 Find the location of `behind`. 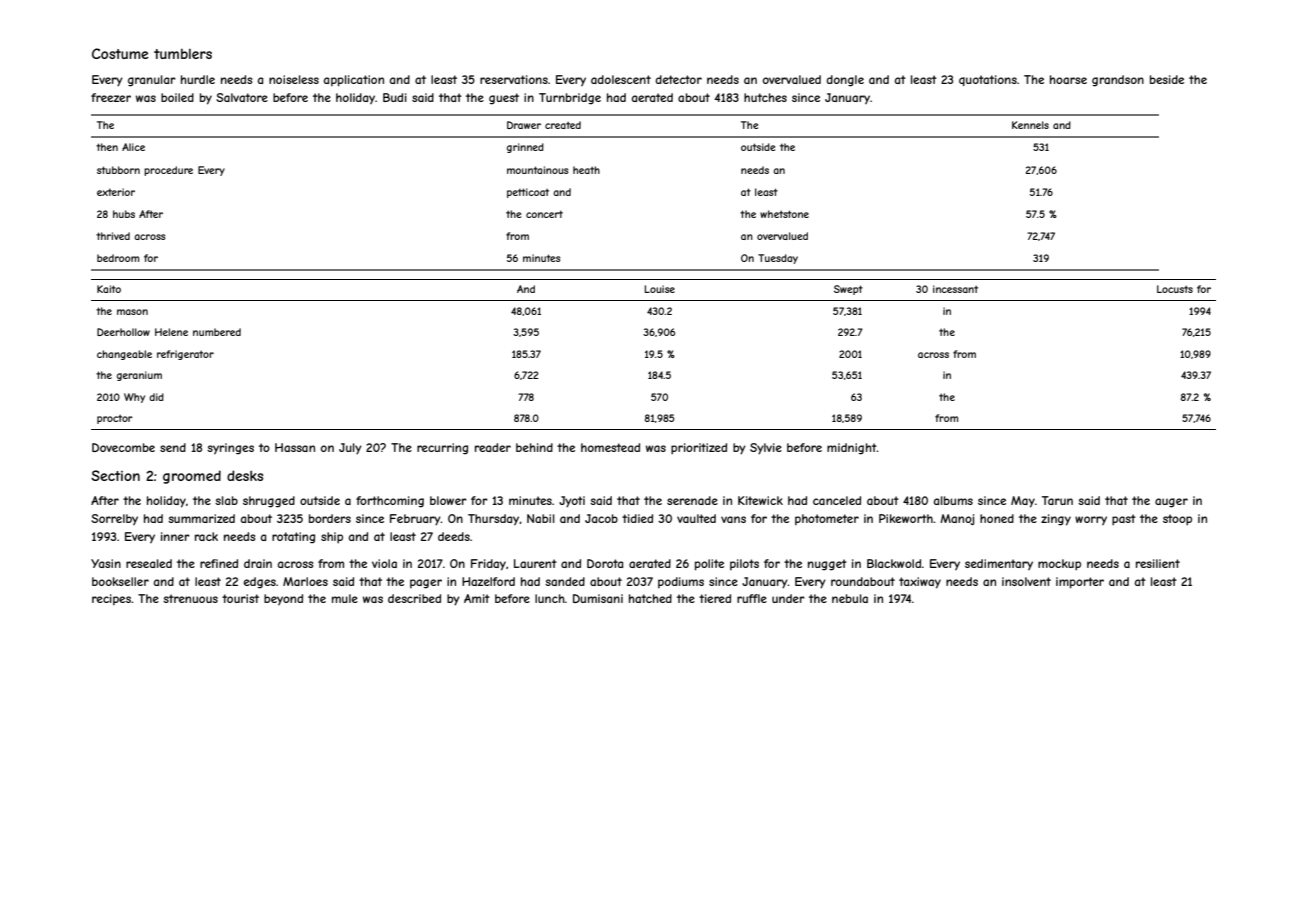

behind is located at coordinates (534, 447).
